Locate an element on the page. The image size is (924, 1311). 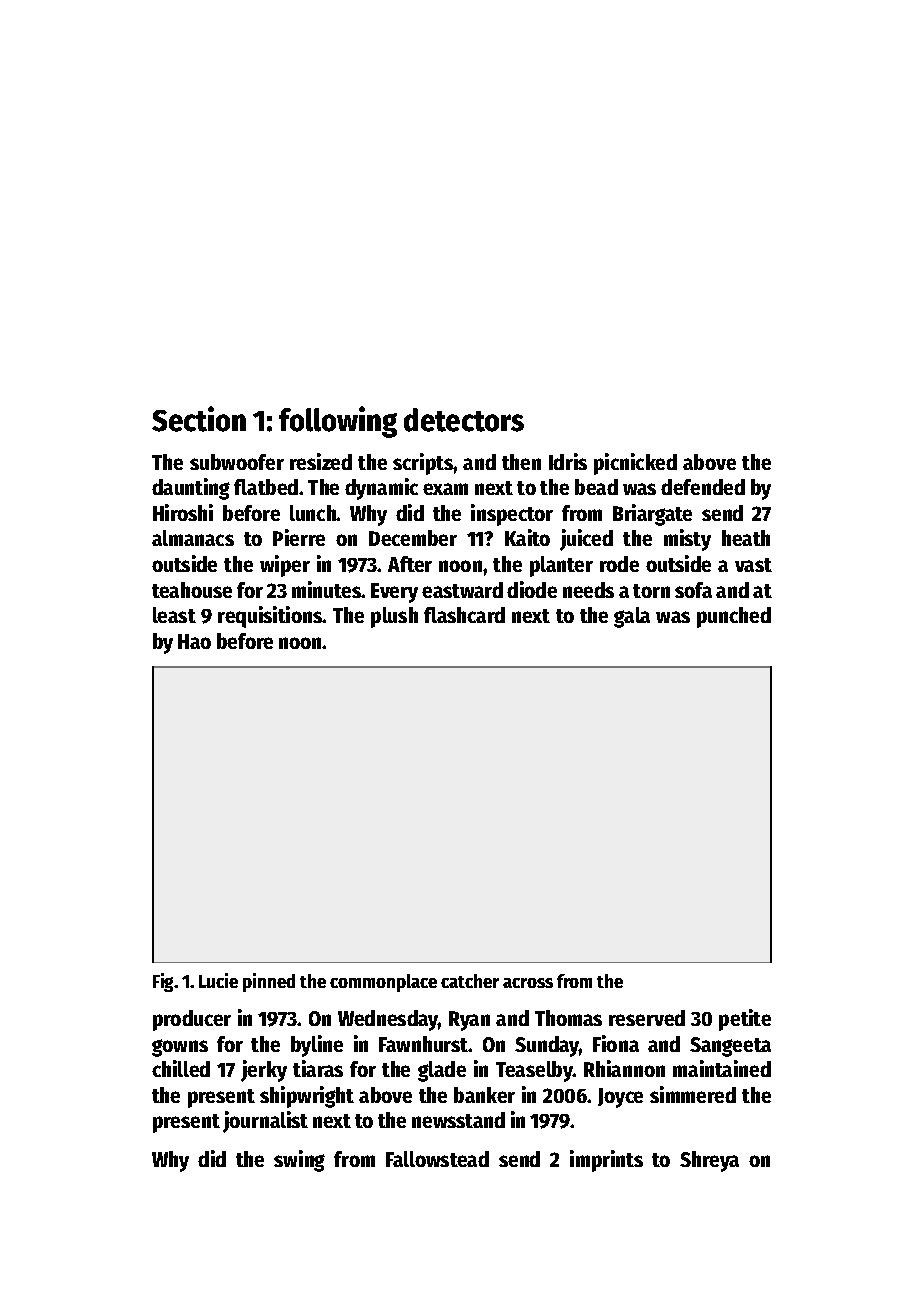
imprints is located at coordinates (606, 1161).
